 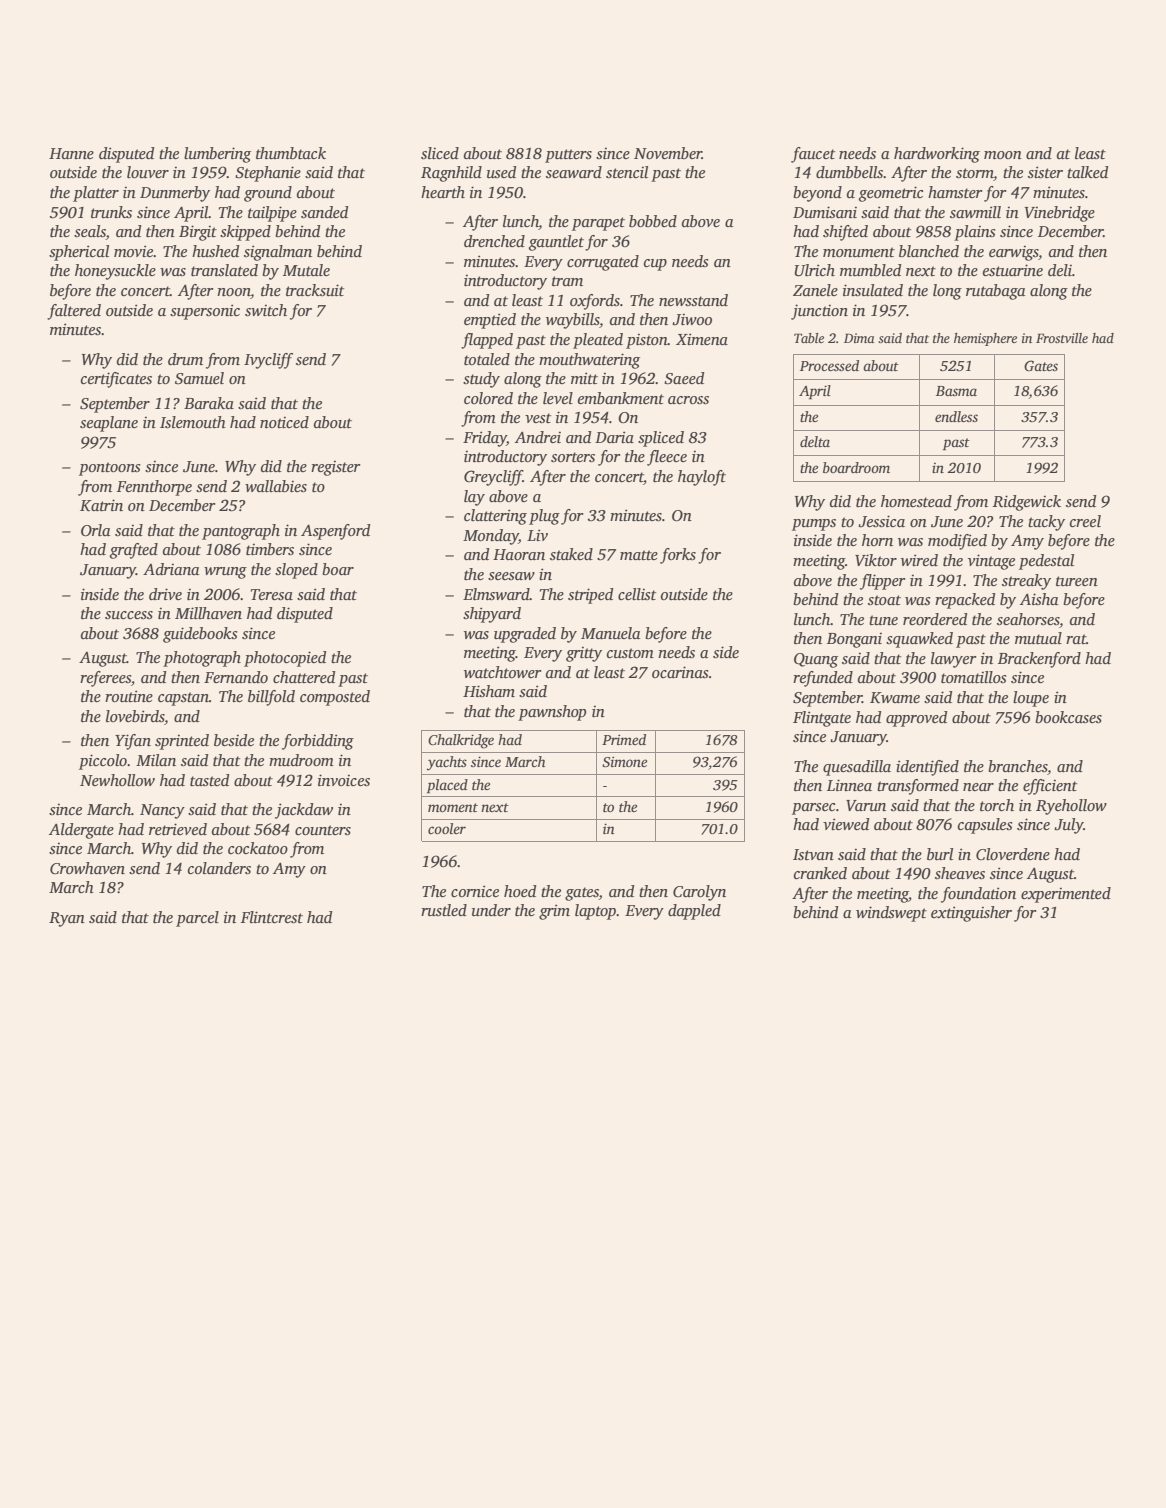 I want to click on Simone, so click(x=624, y=761).
